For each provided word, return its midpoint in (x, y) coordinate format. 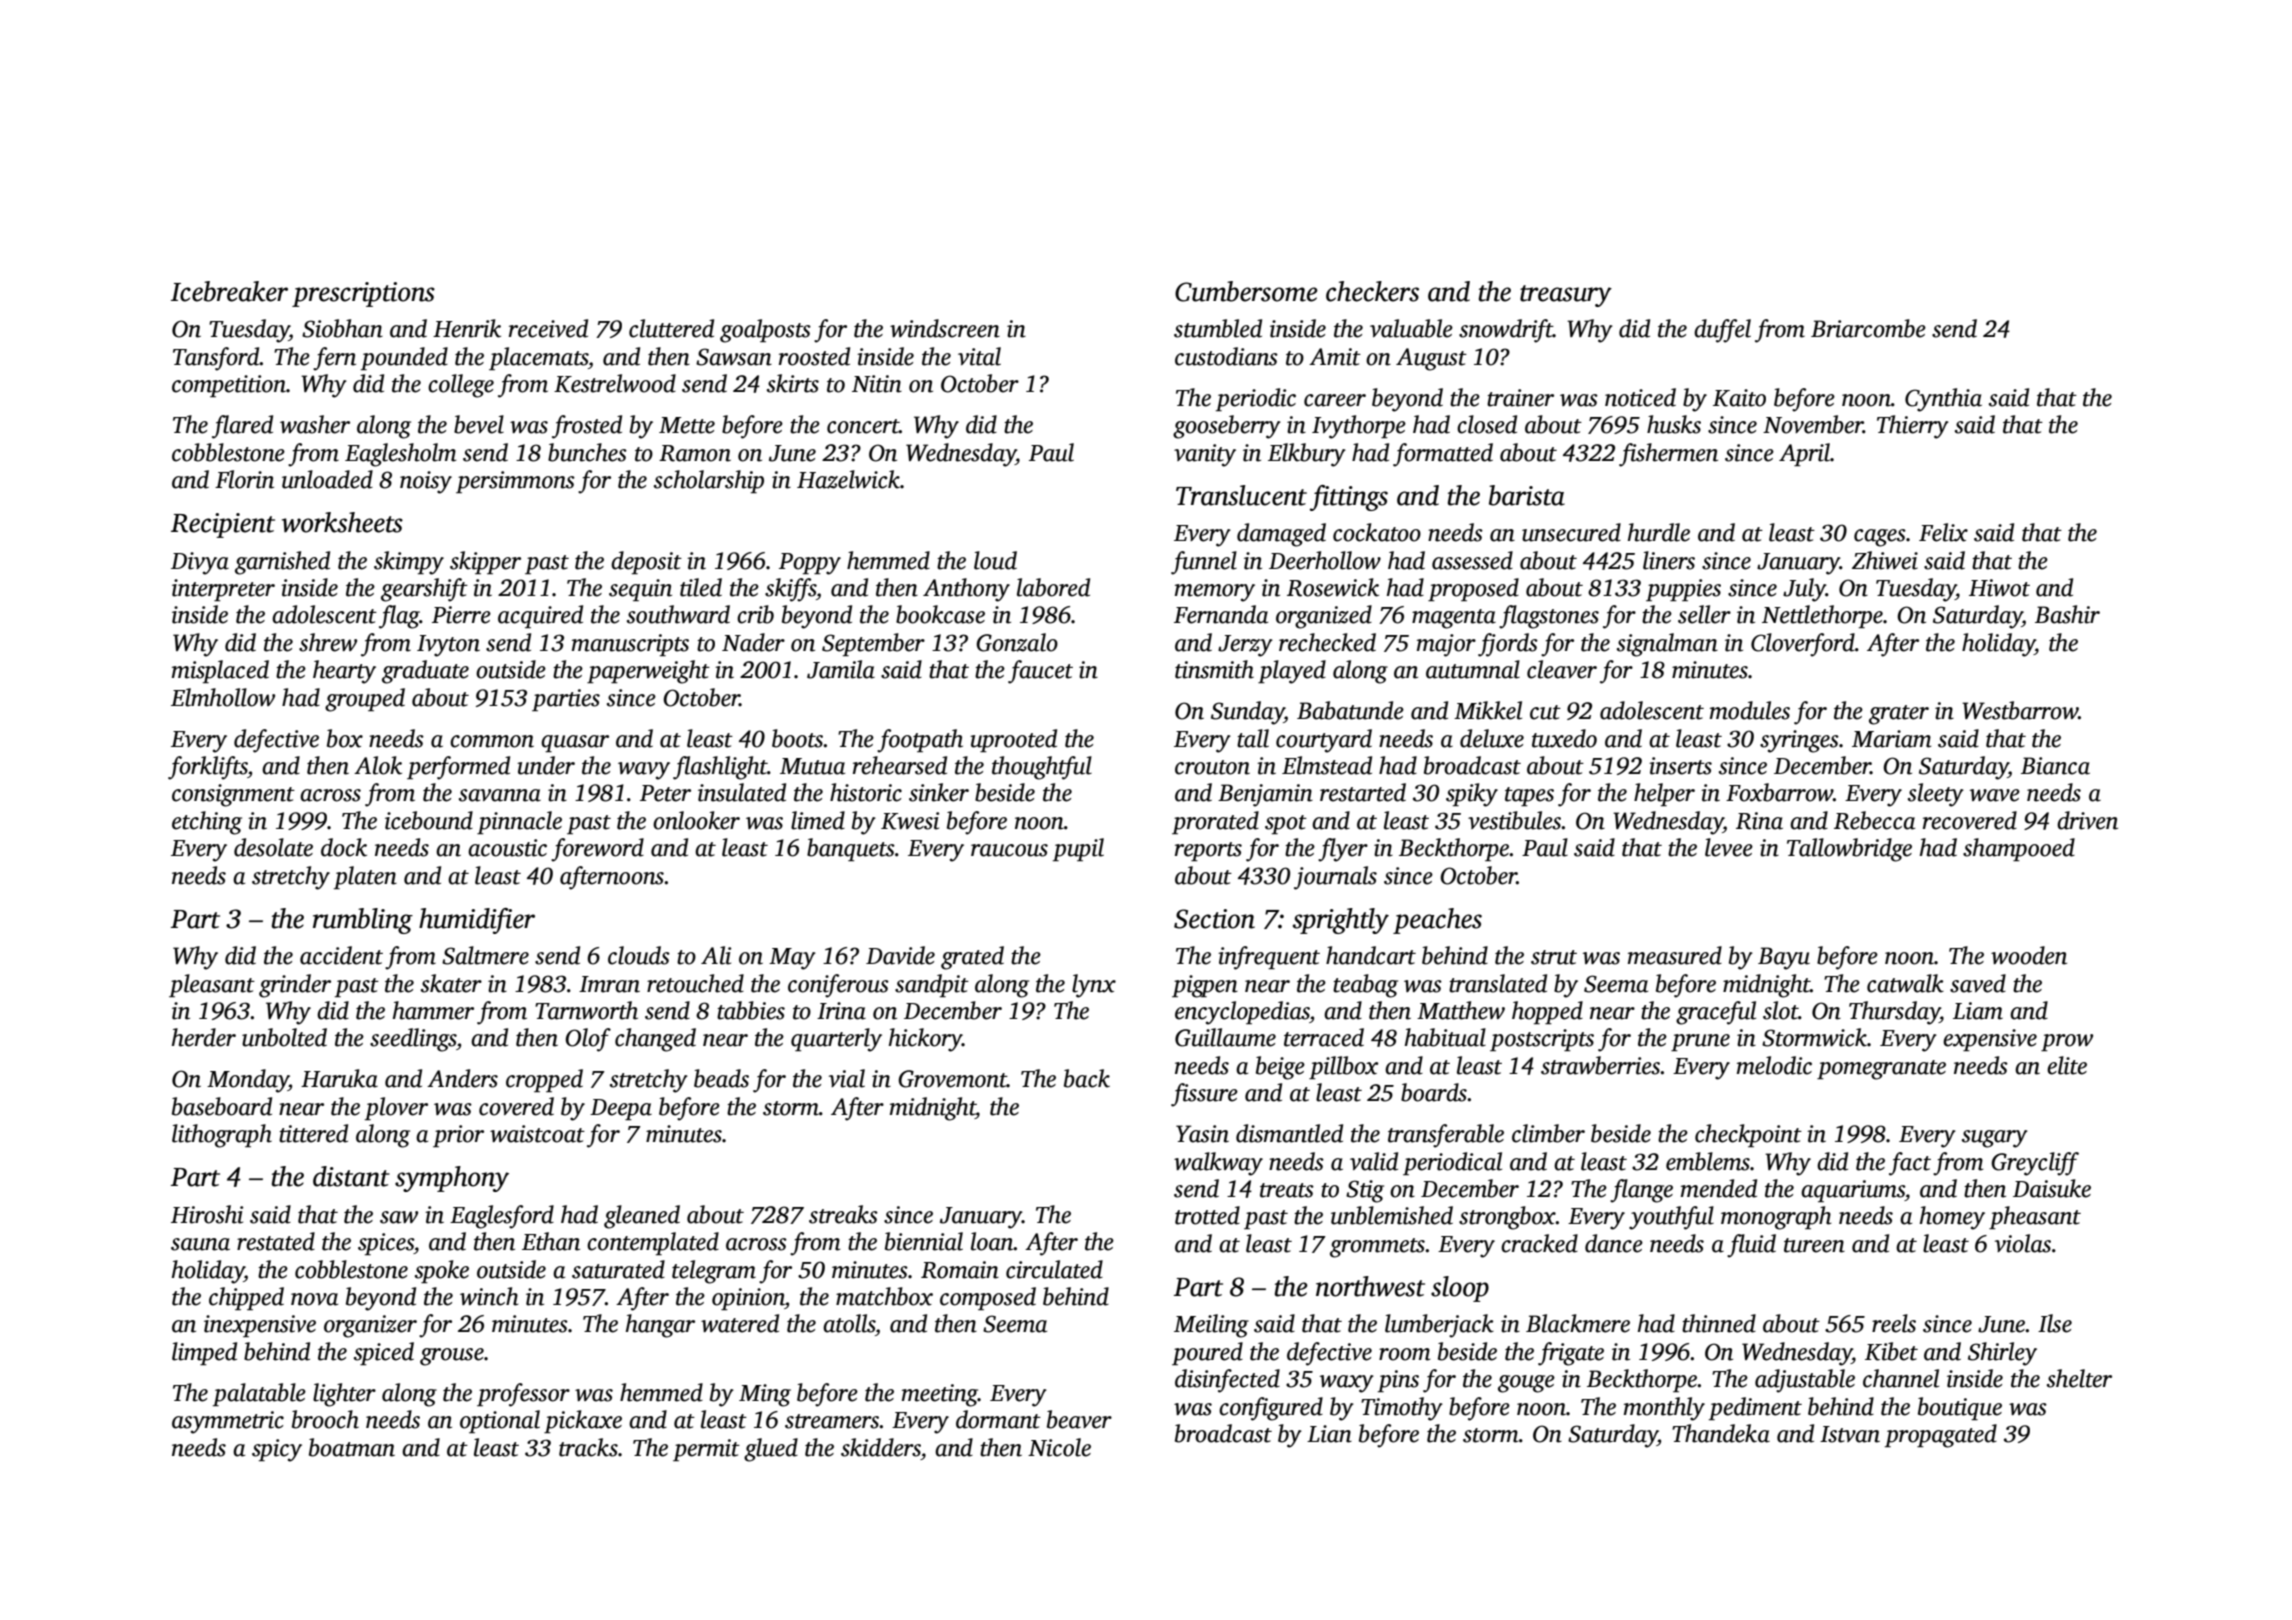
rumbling (363, 921)
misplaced (220, 671)
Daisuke (2052, 1188)
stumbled (1218, 328)
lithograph (222, 1136)
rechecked (1327, 642)
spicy (277, 1450)
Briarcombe (1868, 328)
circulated (1054, 1269)
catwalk (1905, 983)
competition (229, 386)
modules (1750, 710)
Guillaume (1225, 1037)
